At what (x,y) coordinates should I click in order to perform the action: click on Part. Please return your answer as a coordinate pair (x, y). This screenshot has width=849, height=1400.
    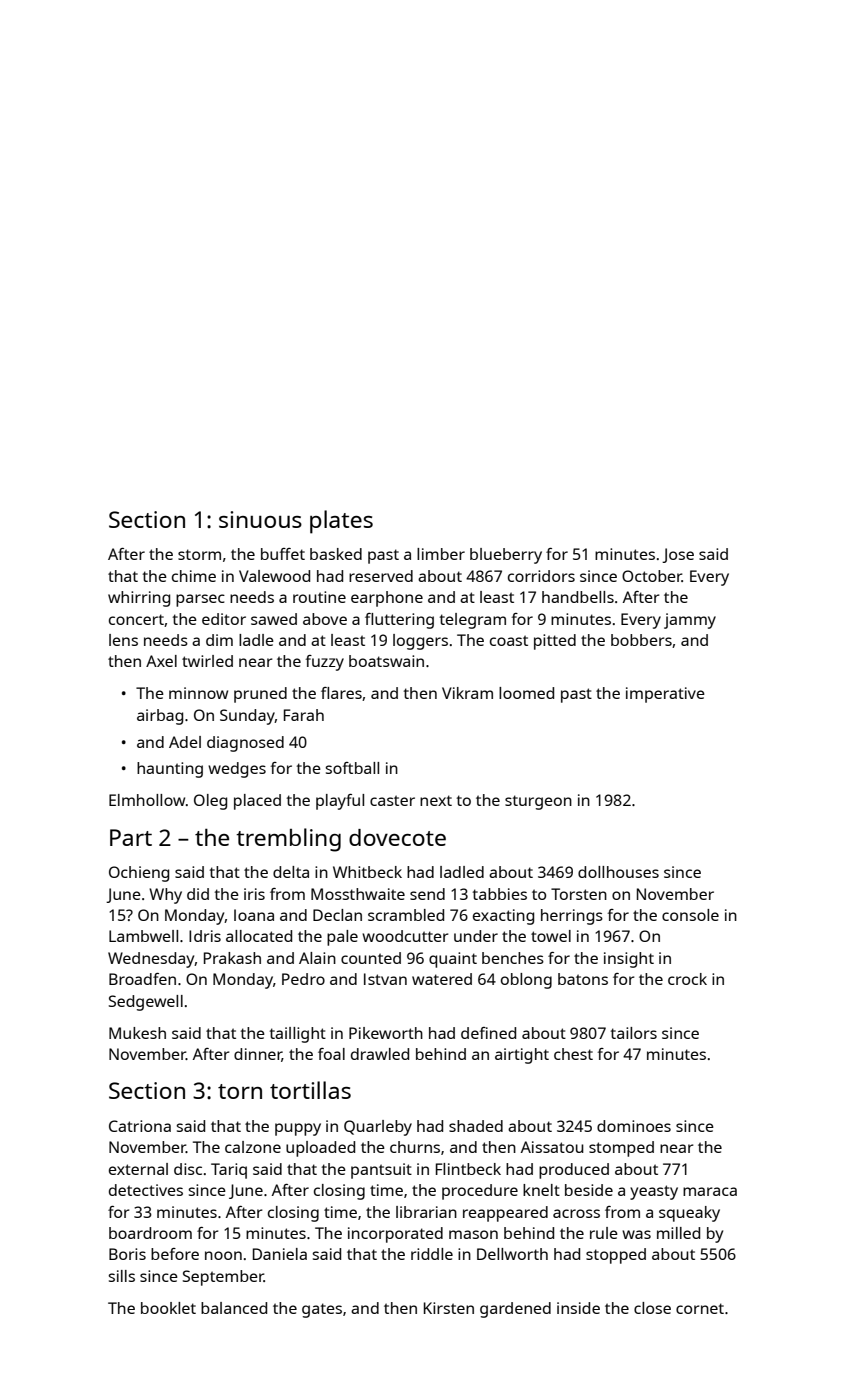
    Looking at the image, I should click on (131, 837).
